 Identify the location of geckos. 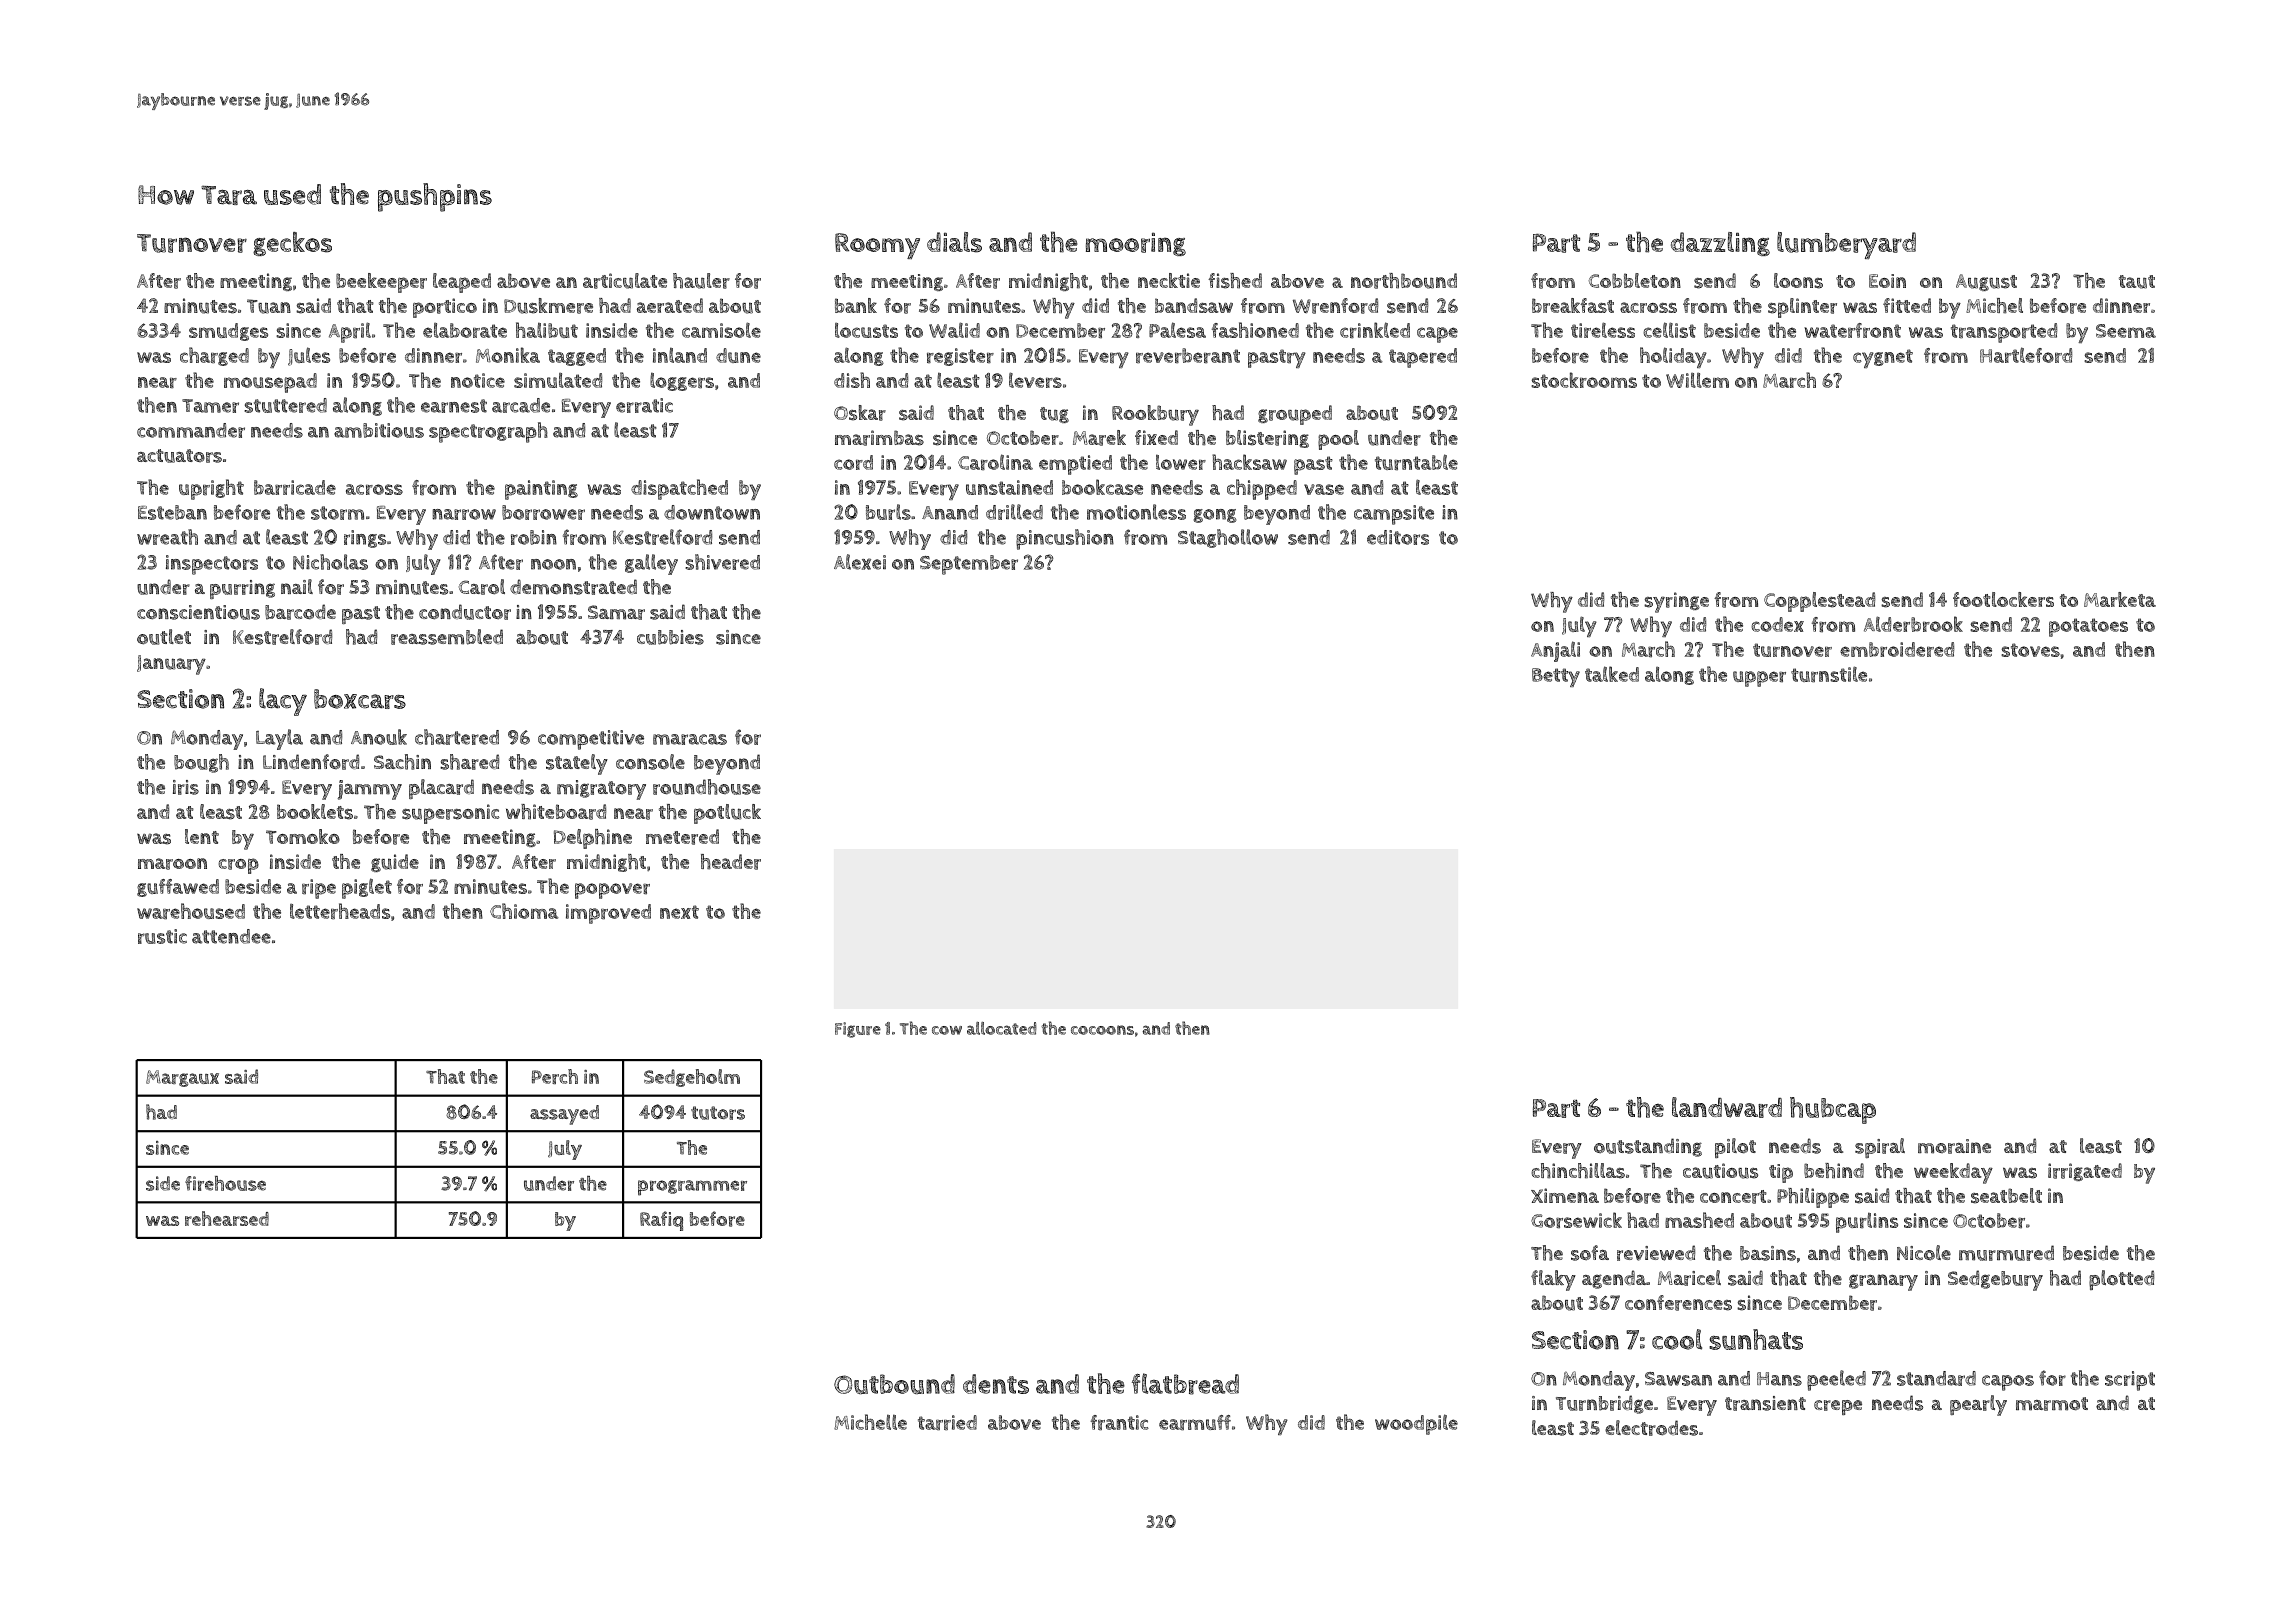
(292, 244).
